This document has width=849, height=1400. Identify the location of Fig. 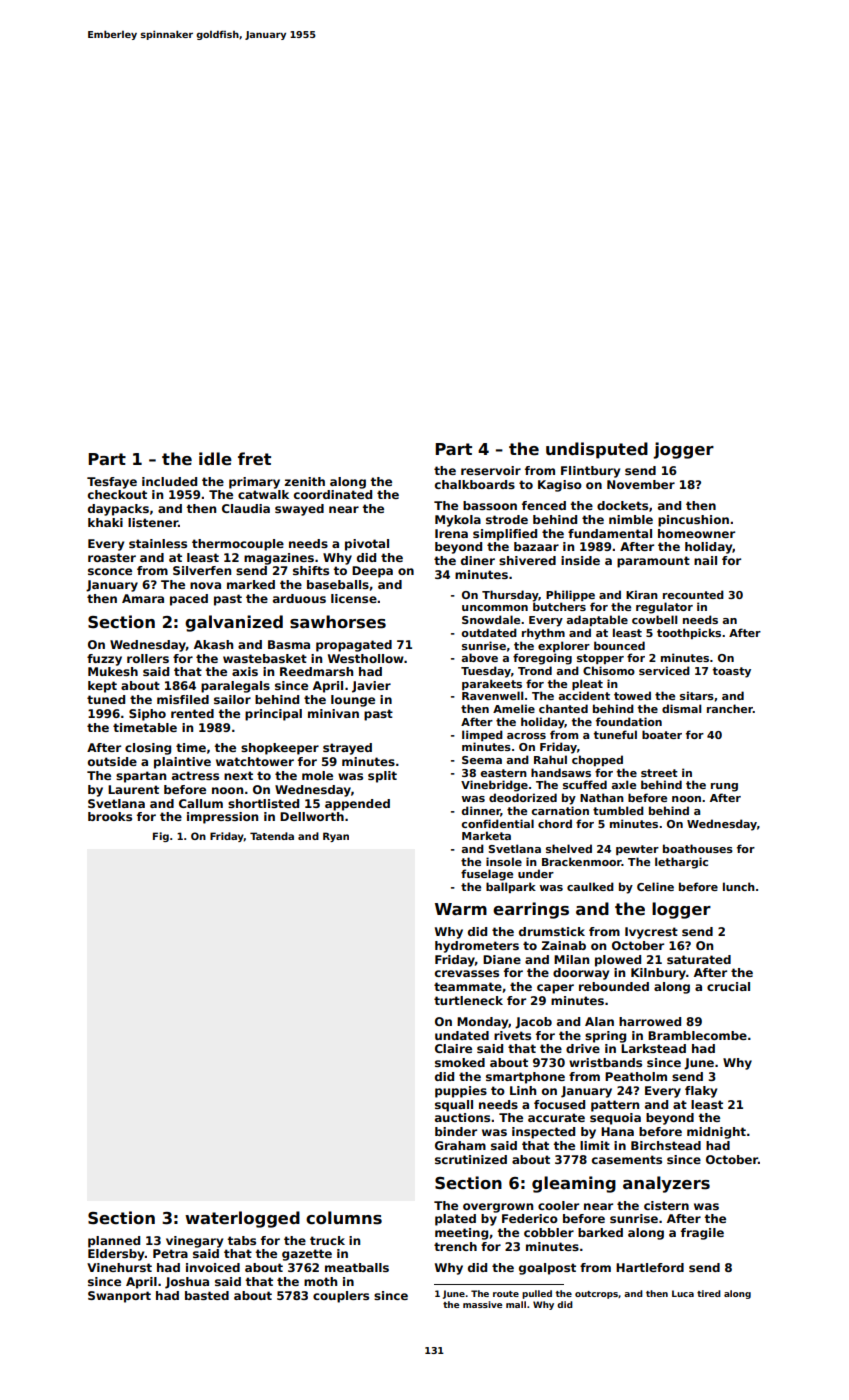
(161, 837).
